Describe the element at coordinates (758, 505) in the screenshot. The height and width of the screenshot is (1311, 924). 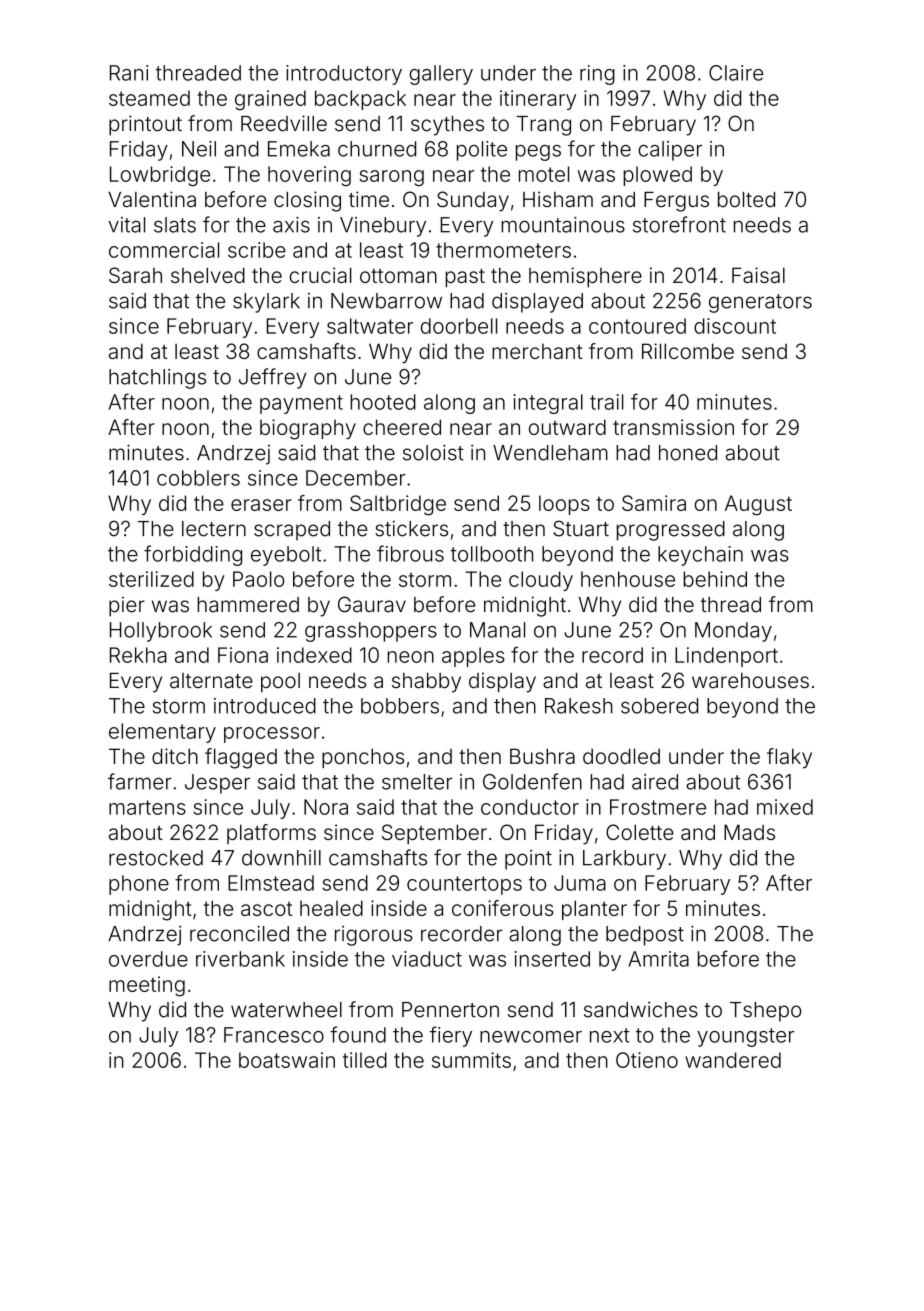
I see `August` at that location.
